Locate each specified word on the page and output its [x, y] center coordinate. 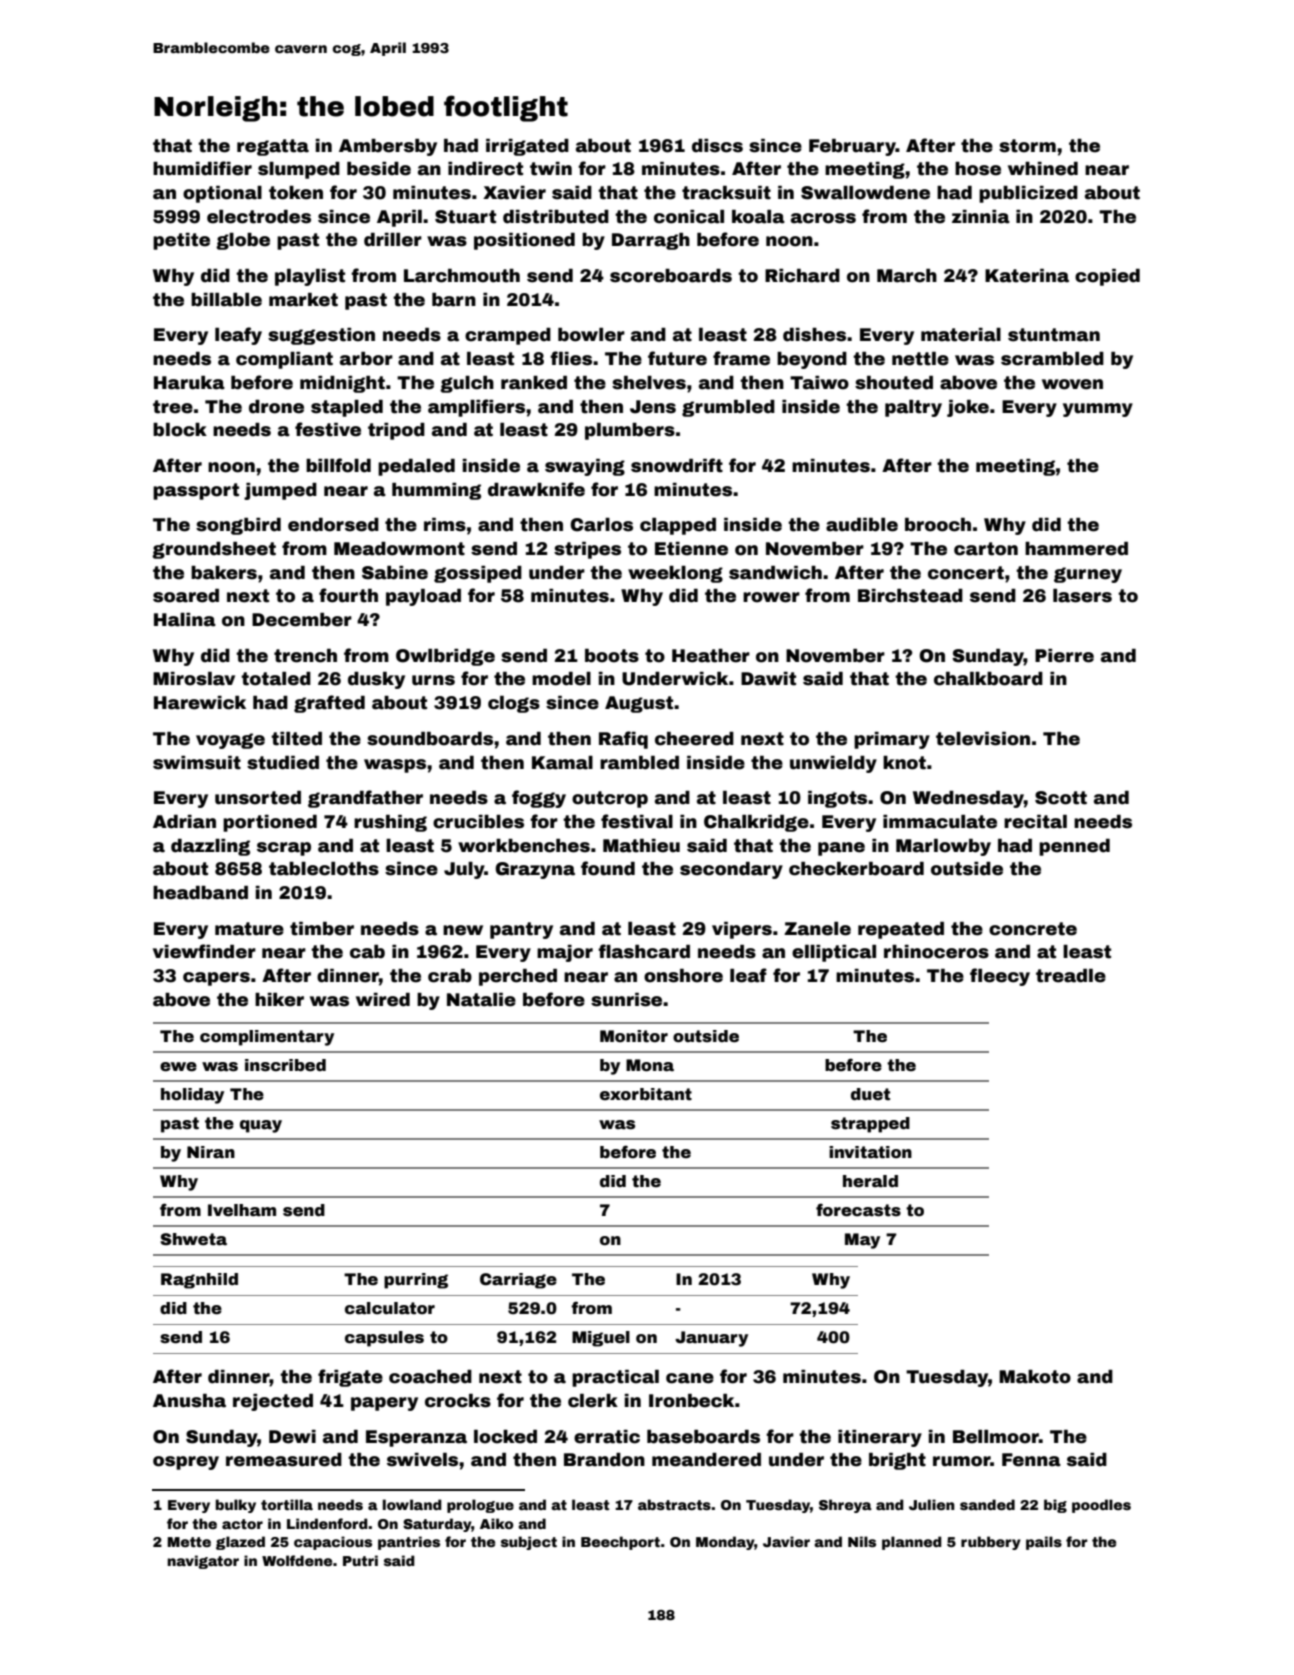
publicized [1028, 194]
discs [717, 146]
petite [181, 241]
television [983, 739]
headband [200, 893]
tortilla [287, 1504]
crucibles [478, 822]
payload [423, 597]
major [565, 953]
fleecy [1000, 977]
